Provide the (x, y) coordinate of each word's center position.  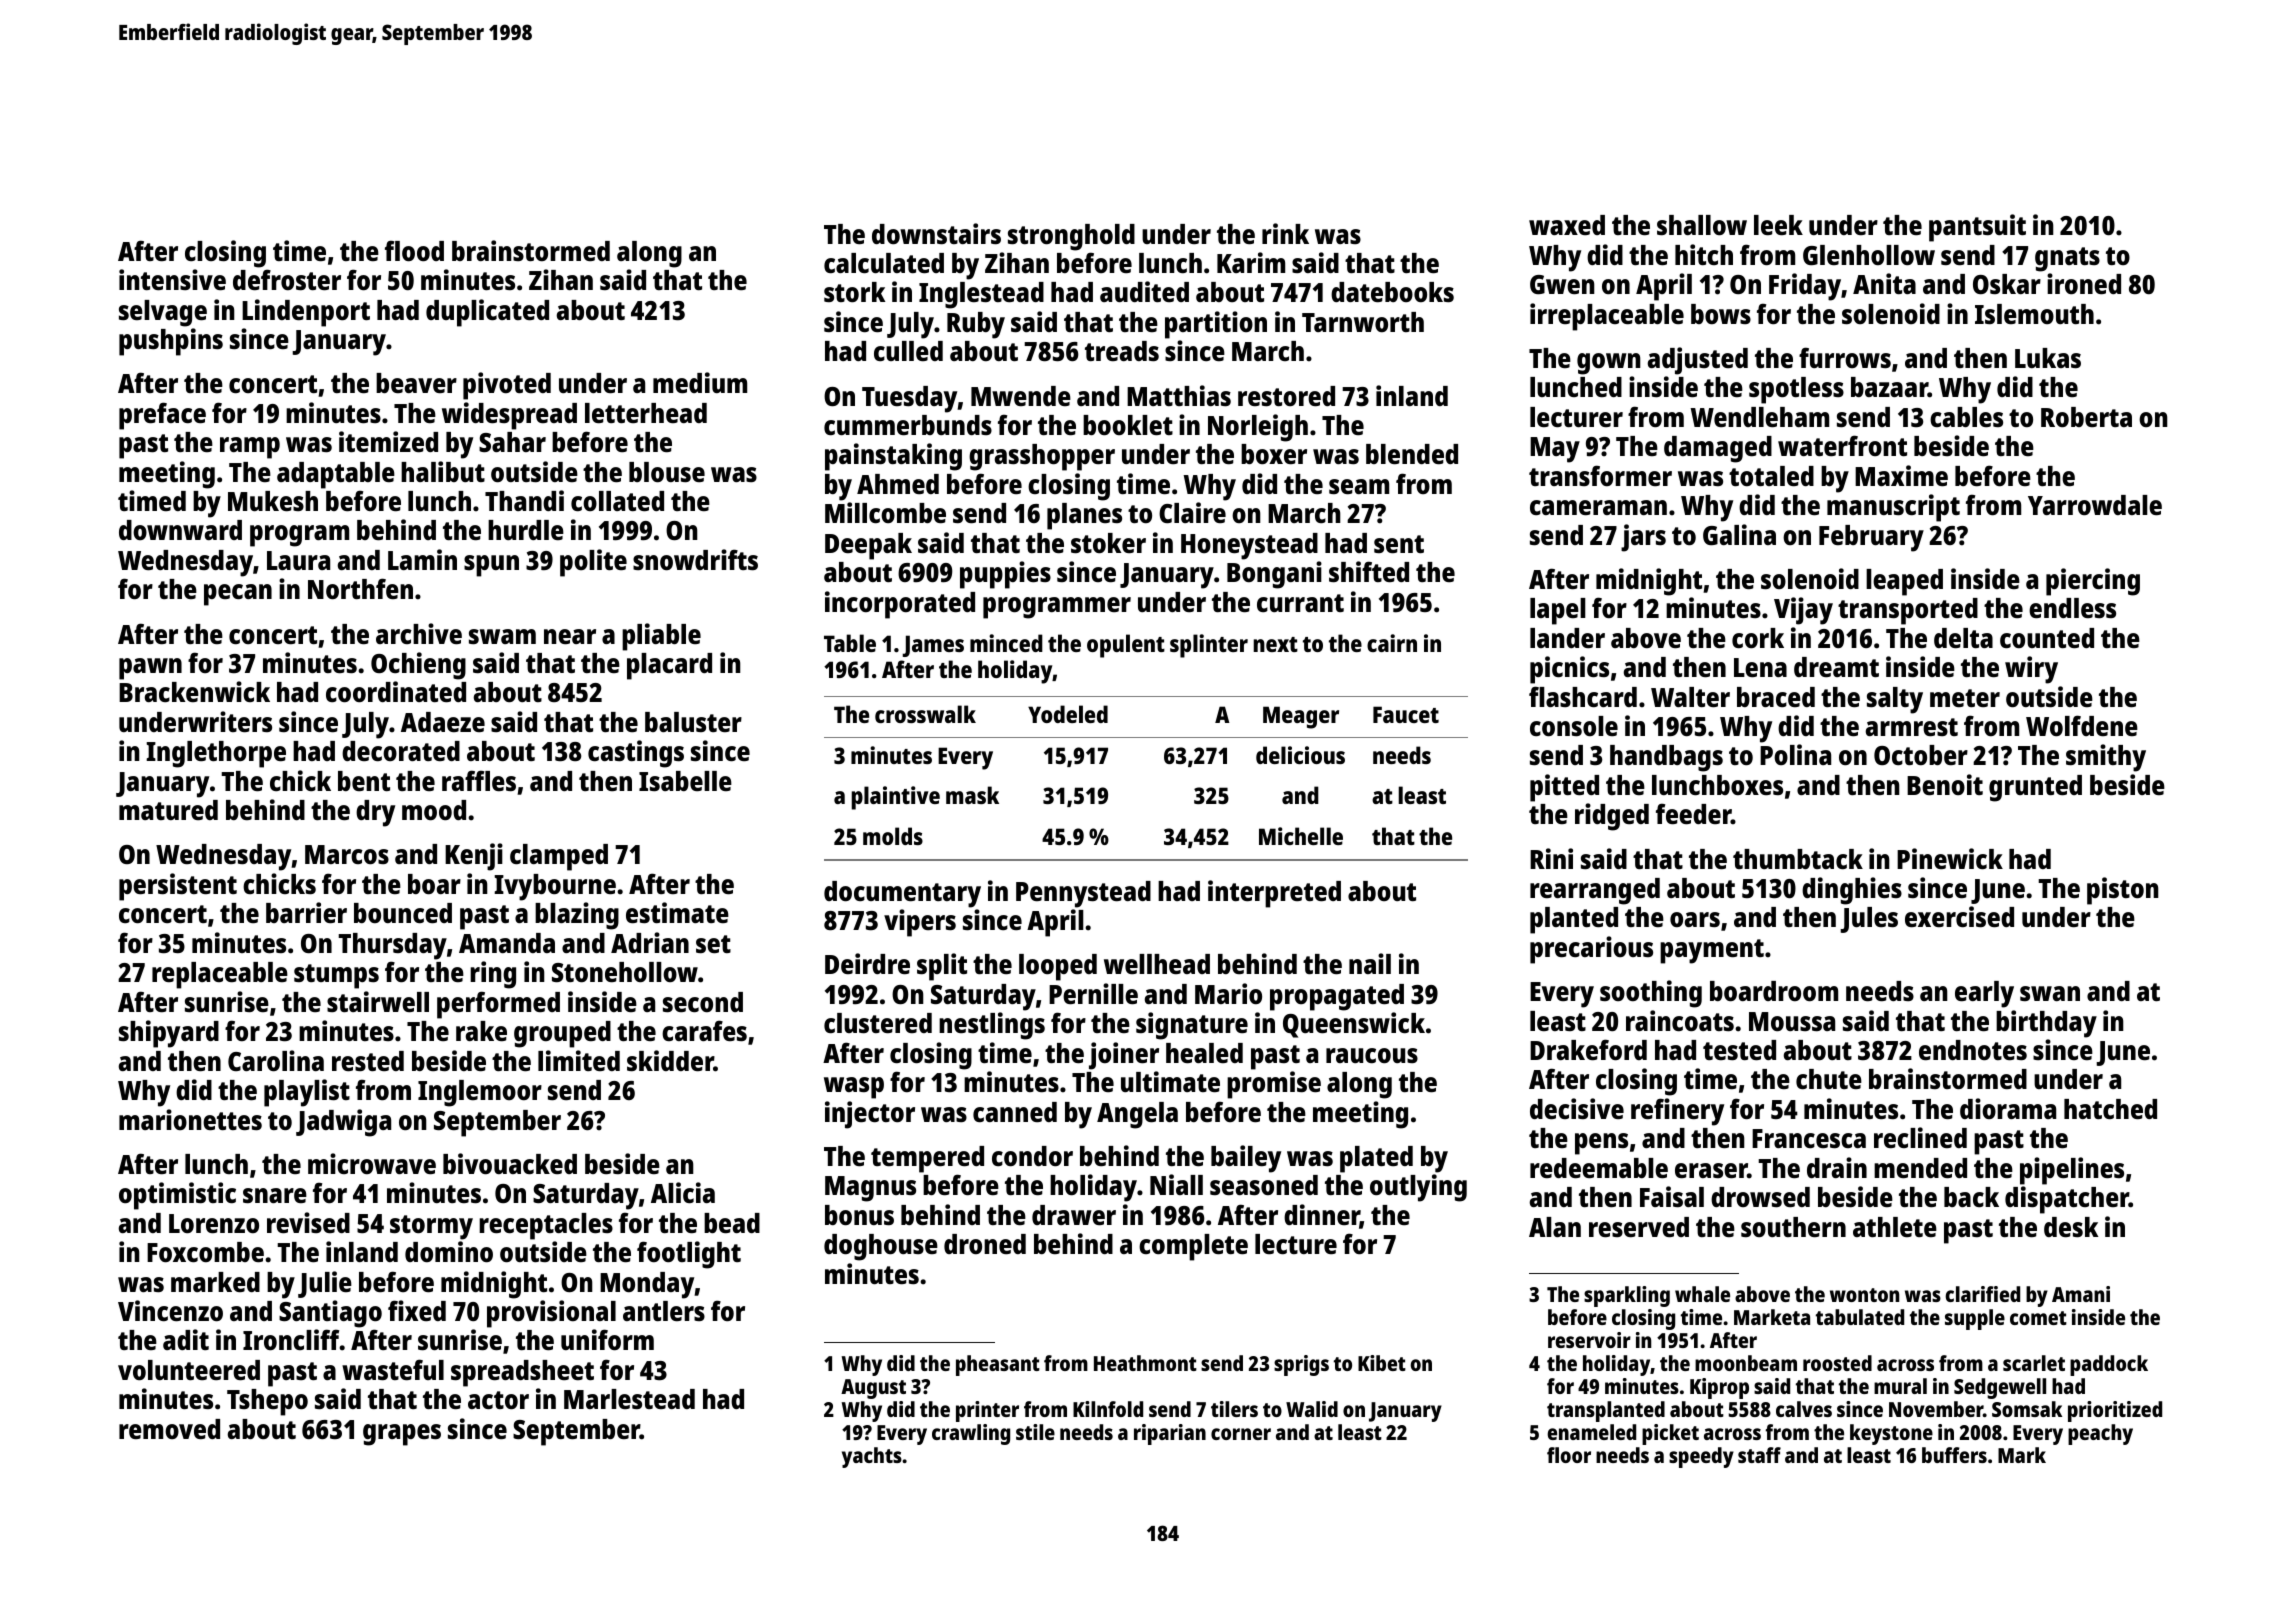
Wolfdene (2082, 725)
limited (579, 1060)
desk (2071, 1227)
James (933, 646)
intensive (172, 280)
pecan (238, 595)
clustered (878, 1023)
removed (169, 1429)
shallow (1702, 225)
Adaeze (443, 722)
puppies (1005, 575)
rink (1285, 233)
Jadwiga (343, 1123)
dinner (1322, 1216)
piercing (2093, 582)
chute (1829, 1079)
